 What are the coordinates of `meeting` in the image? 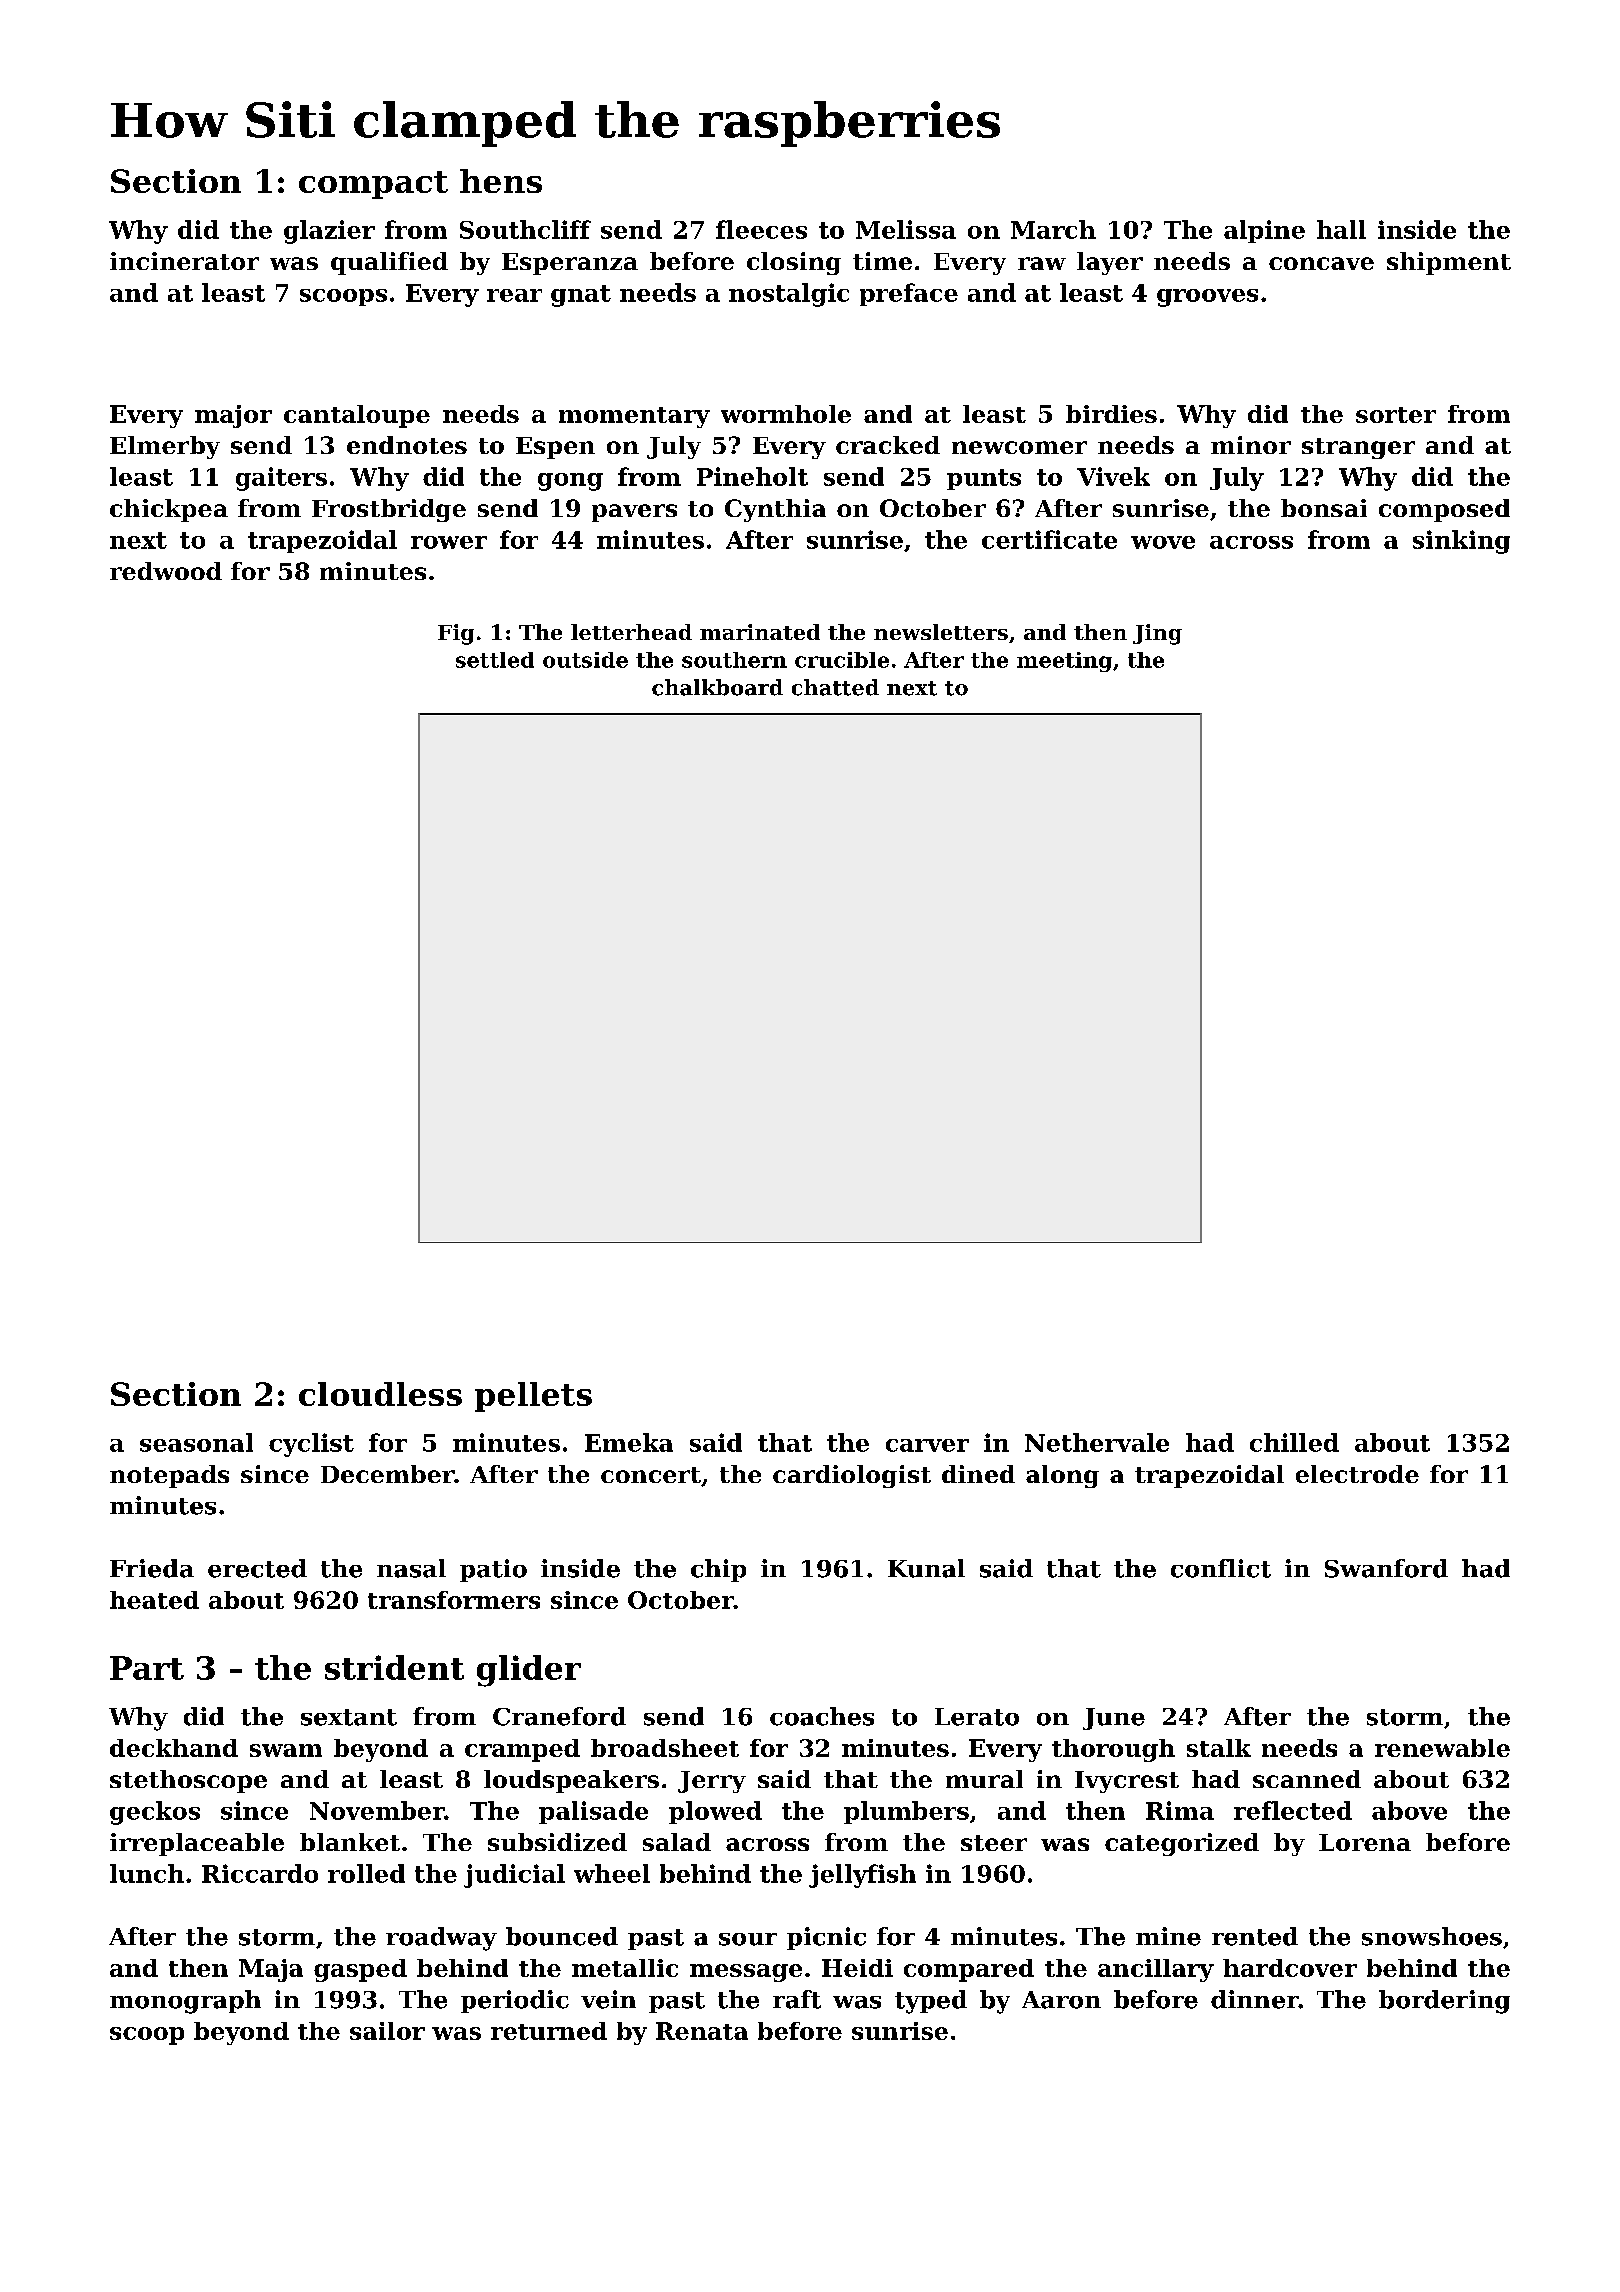 It's located at (1064, 662).
